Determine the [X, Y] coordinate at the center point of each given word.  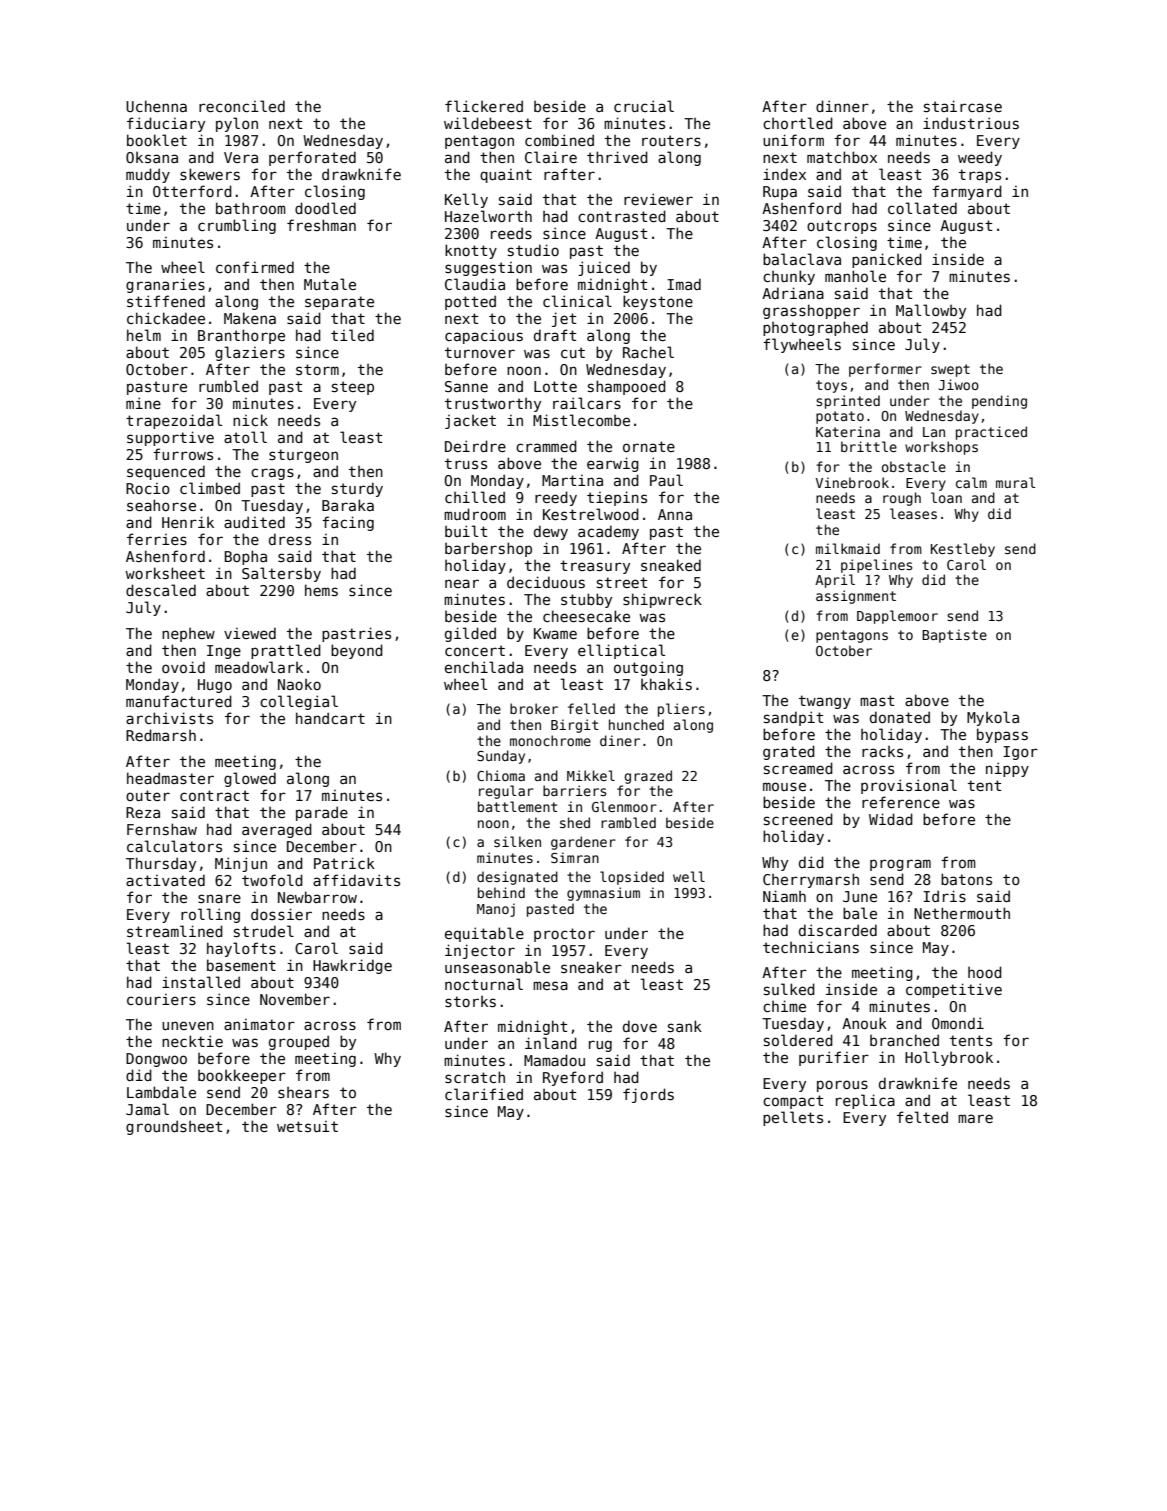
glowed [250, 779]
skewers [210, 174]
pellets [793, 1118]
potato [840, 417]
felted [922, 1117]
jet [564, 319]
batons [966, 879]
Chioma [501, 775]
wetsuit [307, 1126]
